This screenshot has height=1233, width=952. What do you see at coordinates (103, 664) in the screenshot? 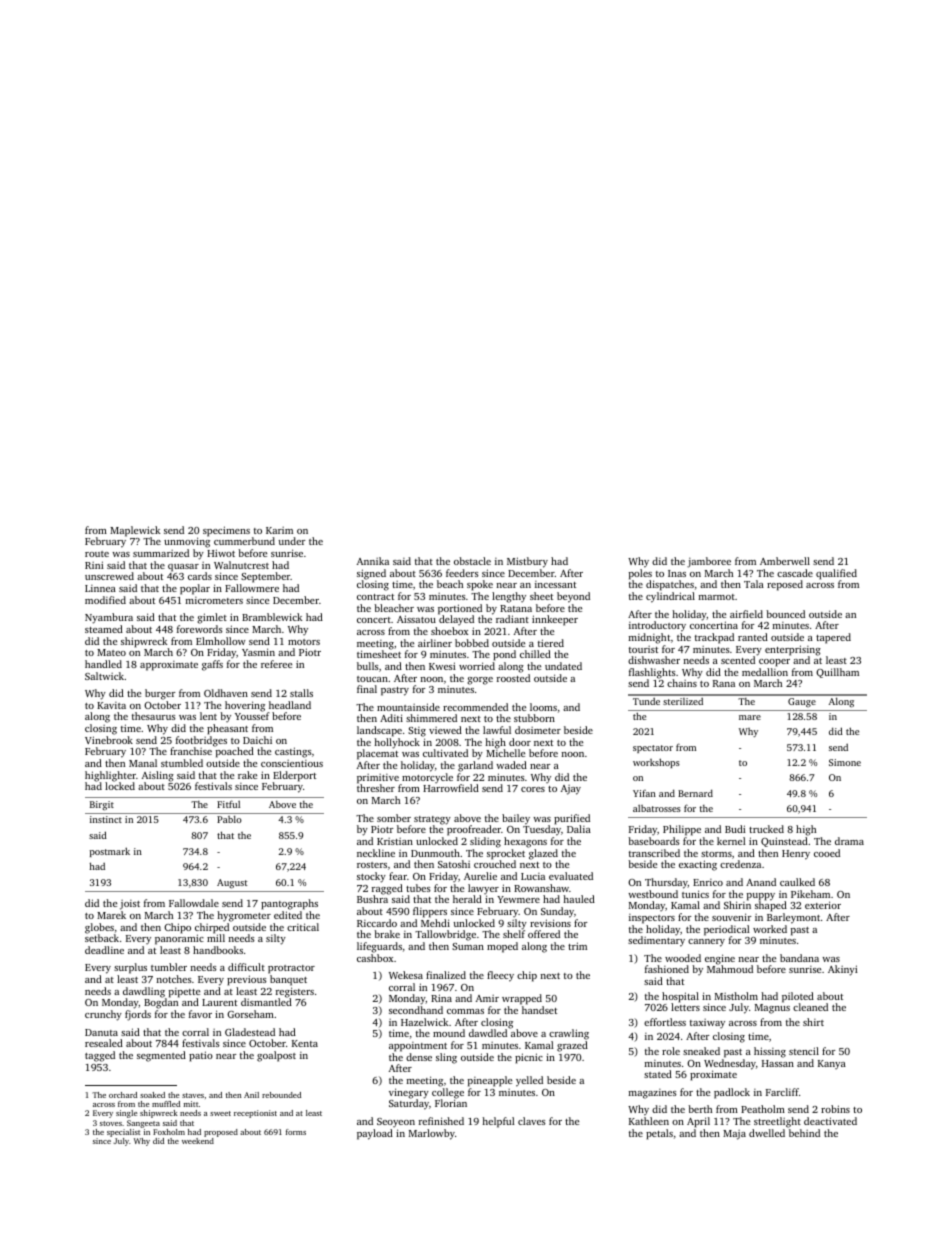
I see `handled` at bounding box center [103, 664].
